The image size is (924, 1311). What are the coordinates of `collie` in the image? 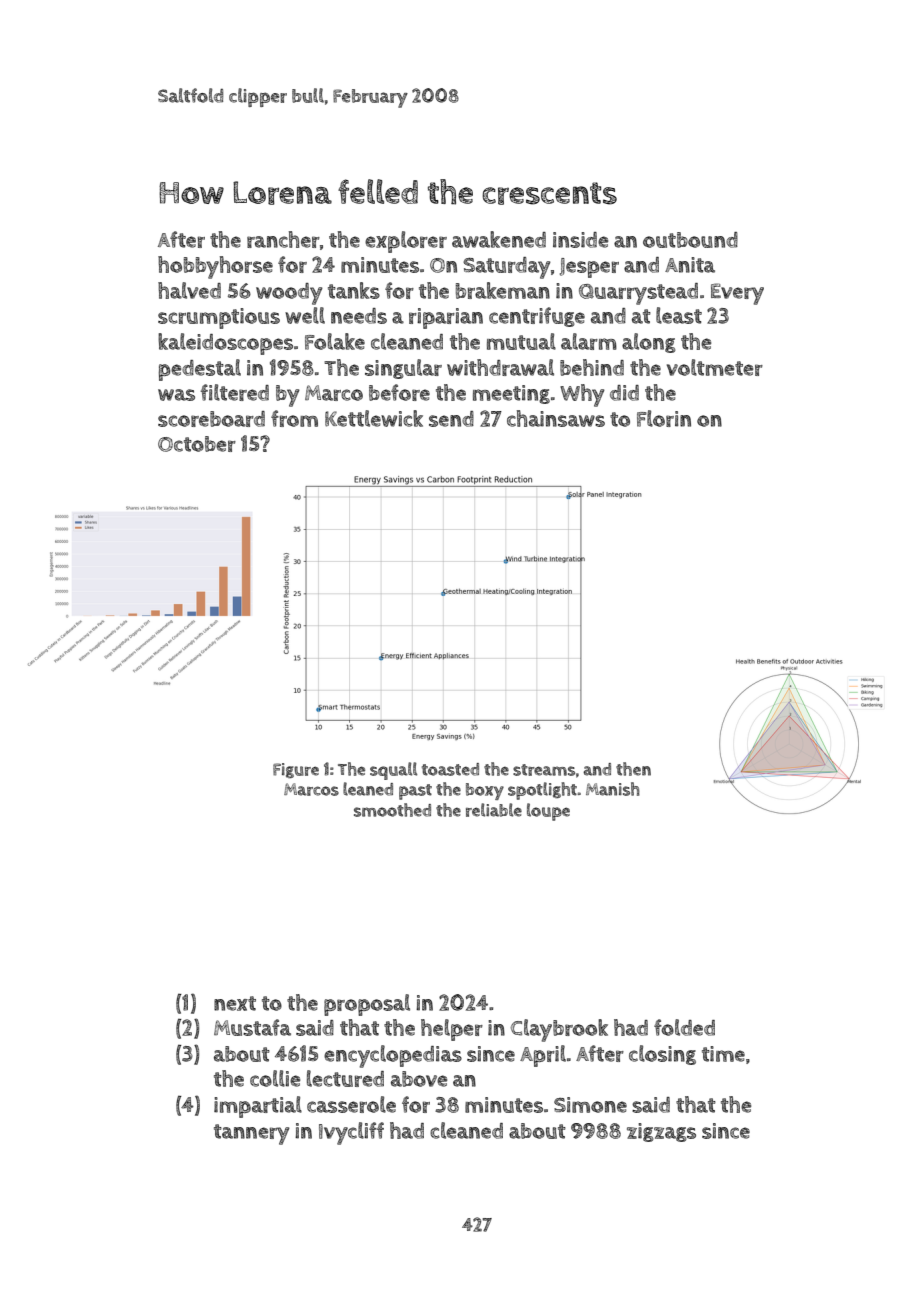 It's located at (275, 1078).
